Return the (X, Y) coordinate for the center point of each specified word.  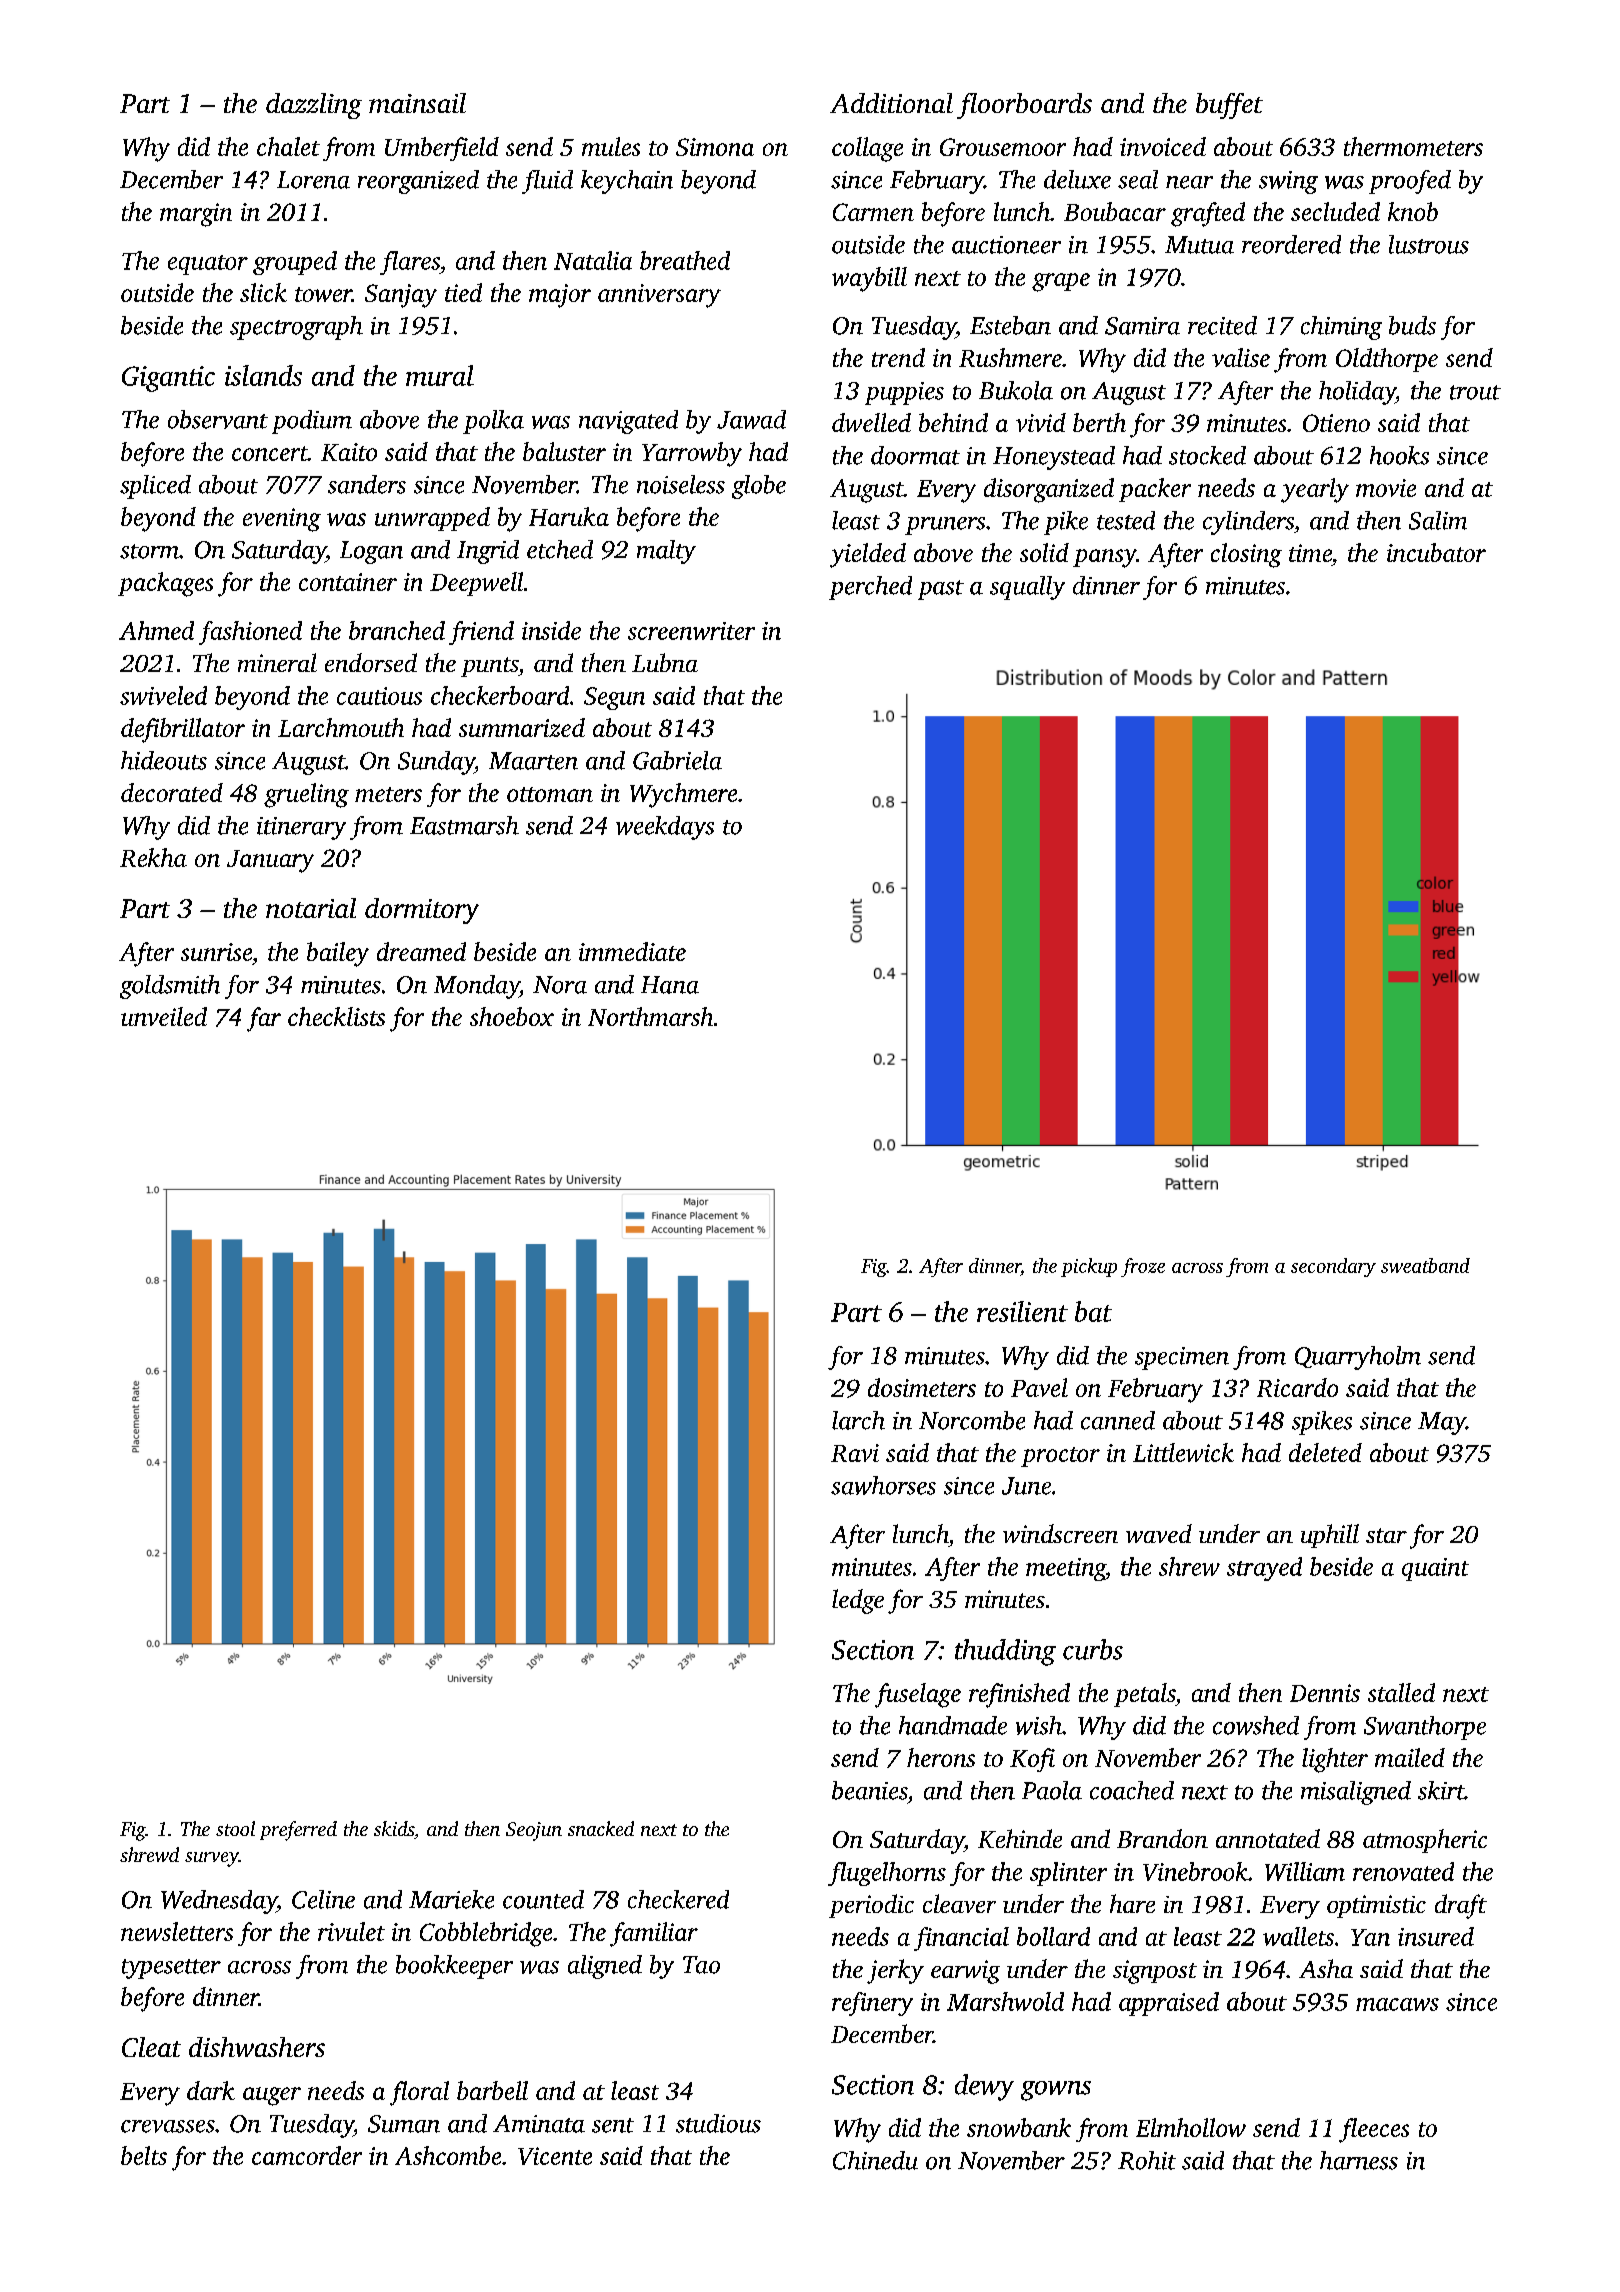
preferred (298, 1831)
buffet (1229, 106)
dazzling (314, 106)
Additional (891, 103)
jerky (895, 1971)
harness (1359, 2160)
